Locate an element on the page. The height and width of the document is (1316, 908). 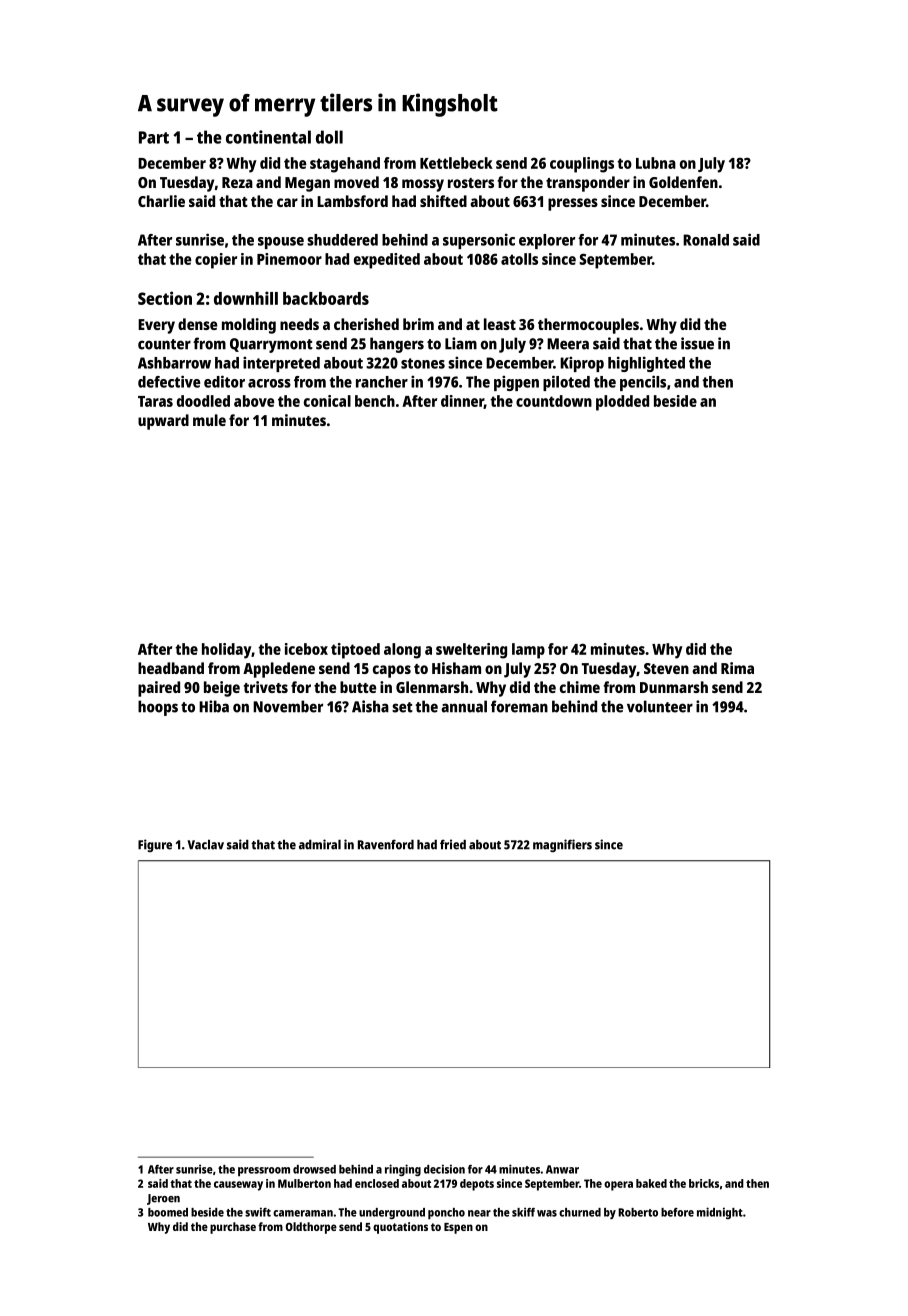
Steven is located at coordinates (666, 668).
